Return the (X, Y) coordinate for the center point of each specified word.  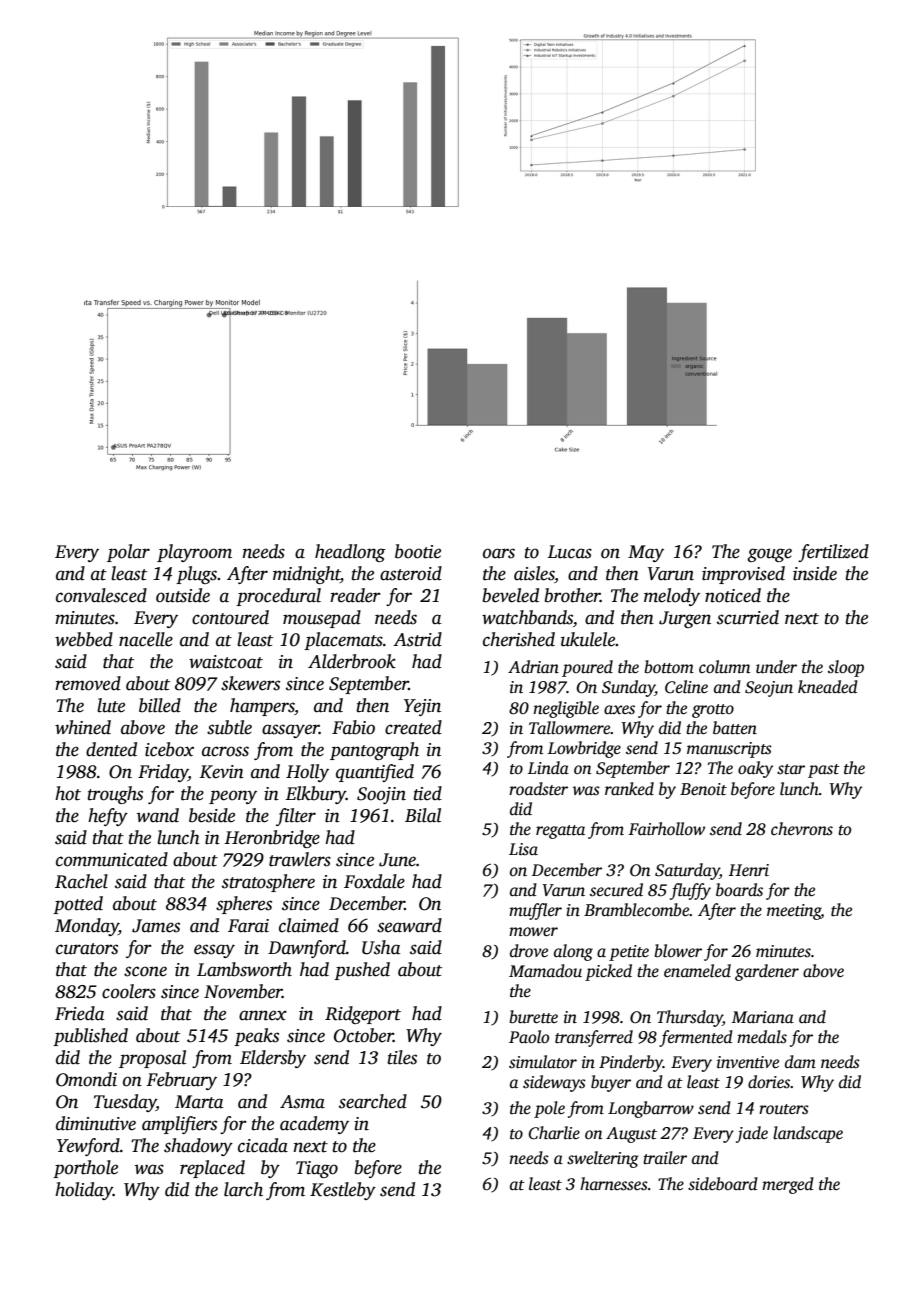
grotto (713, 711)
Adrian (533, 667)
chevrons (802, 829)
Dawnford (307, 949)
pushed (362, 971)
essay (214, 951)
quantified (375, 773)
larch (243, 1189)
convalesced (101, 595)
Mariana (763, 1017)
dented (111, 749)
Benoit (703, 789)
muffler (535, 911)
